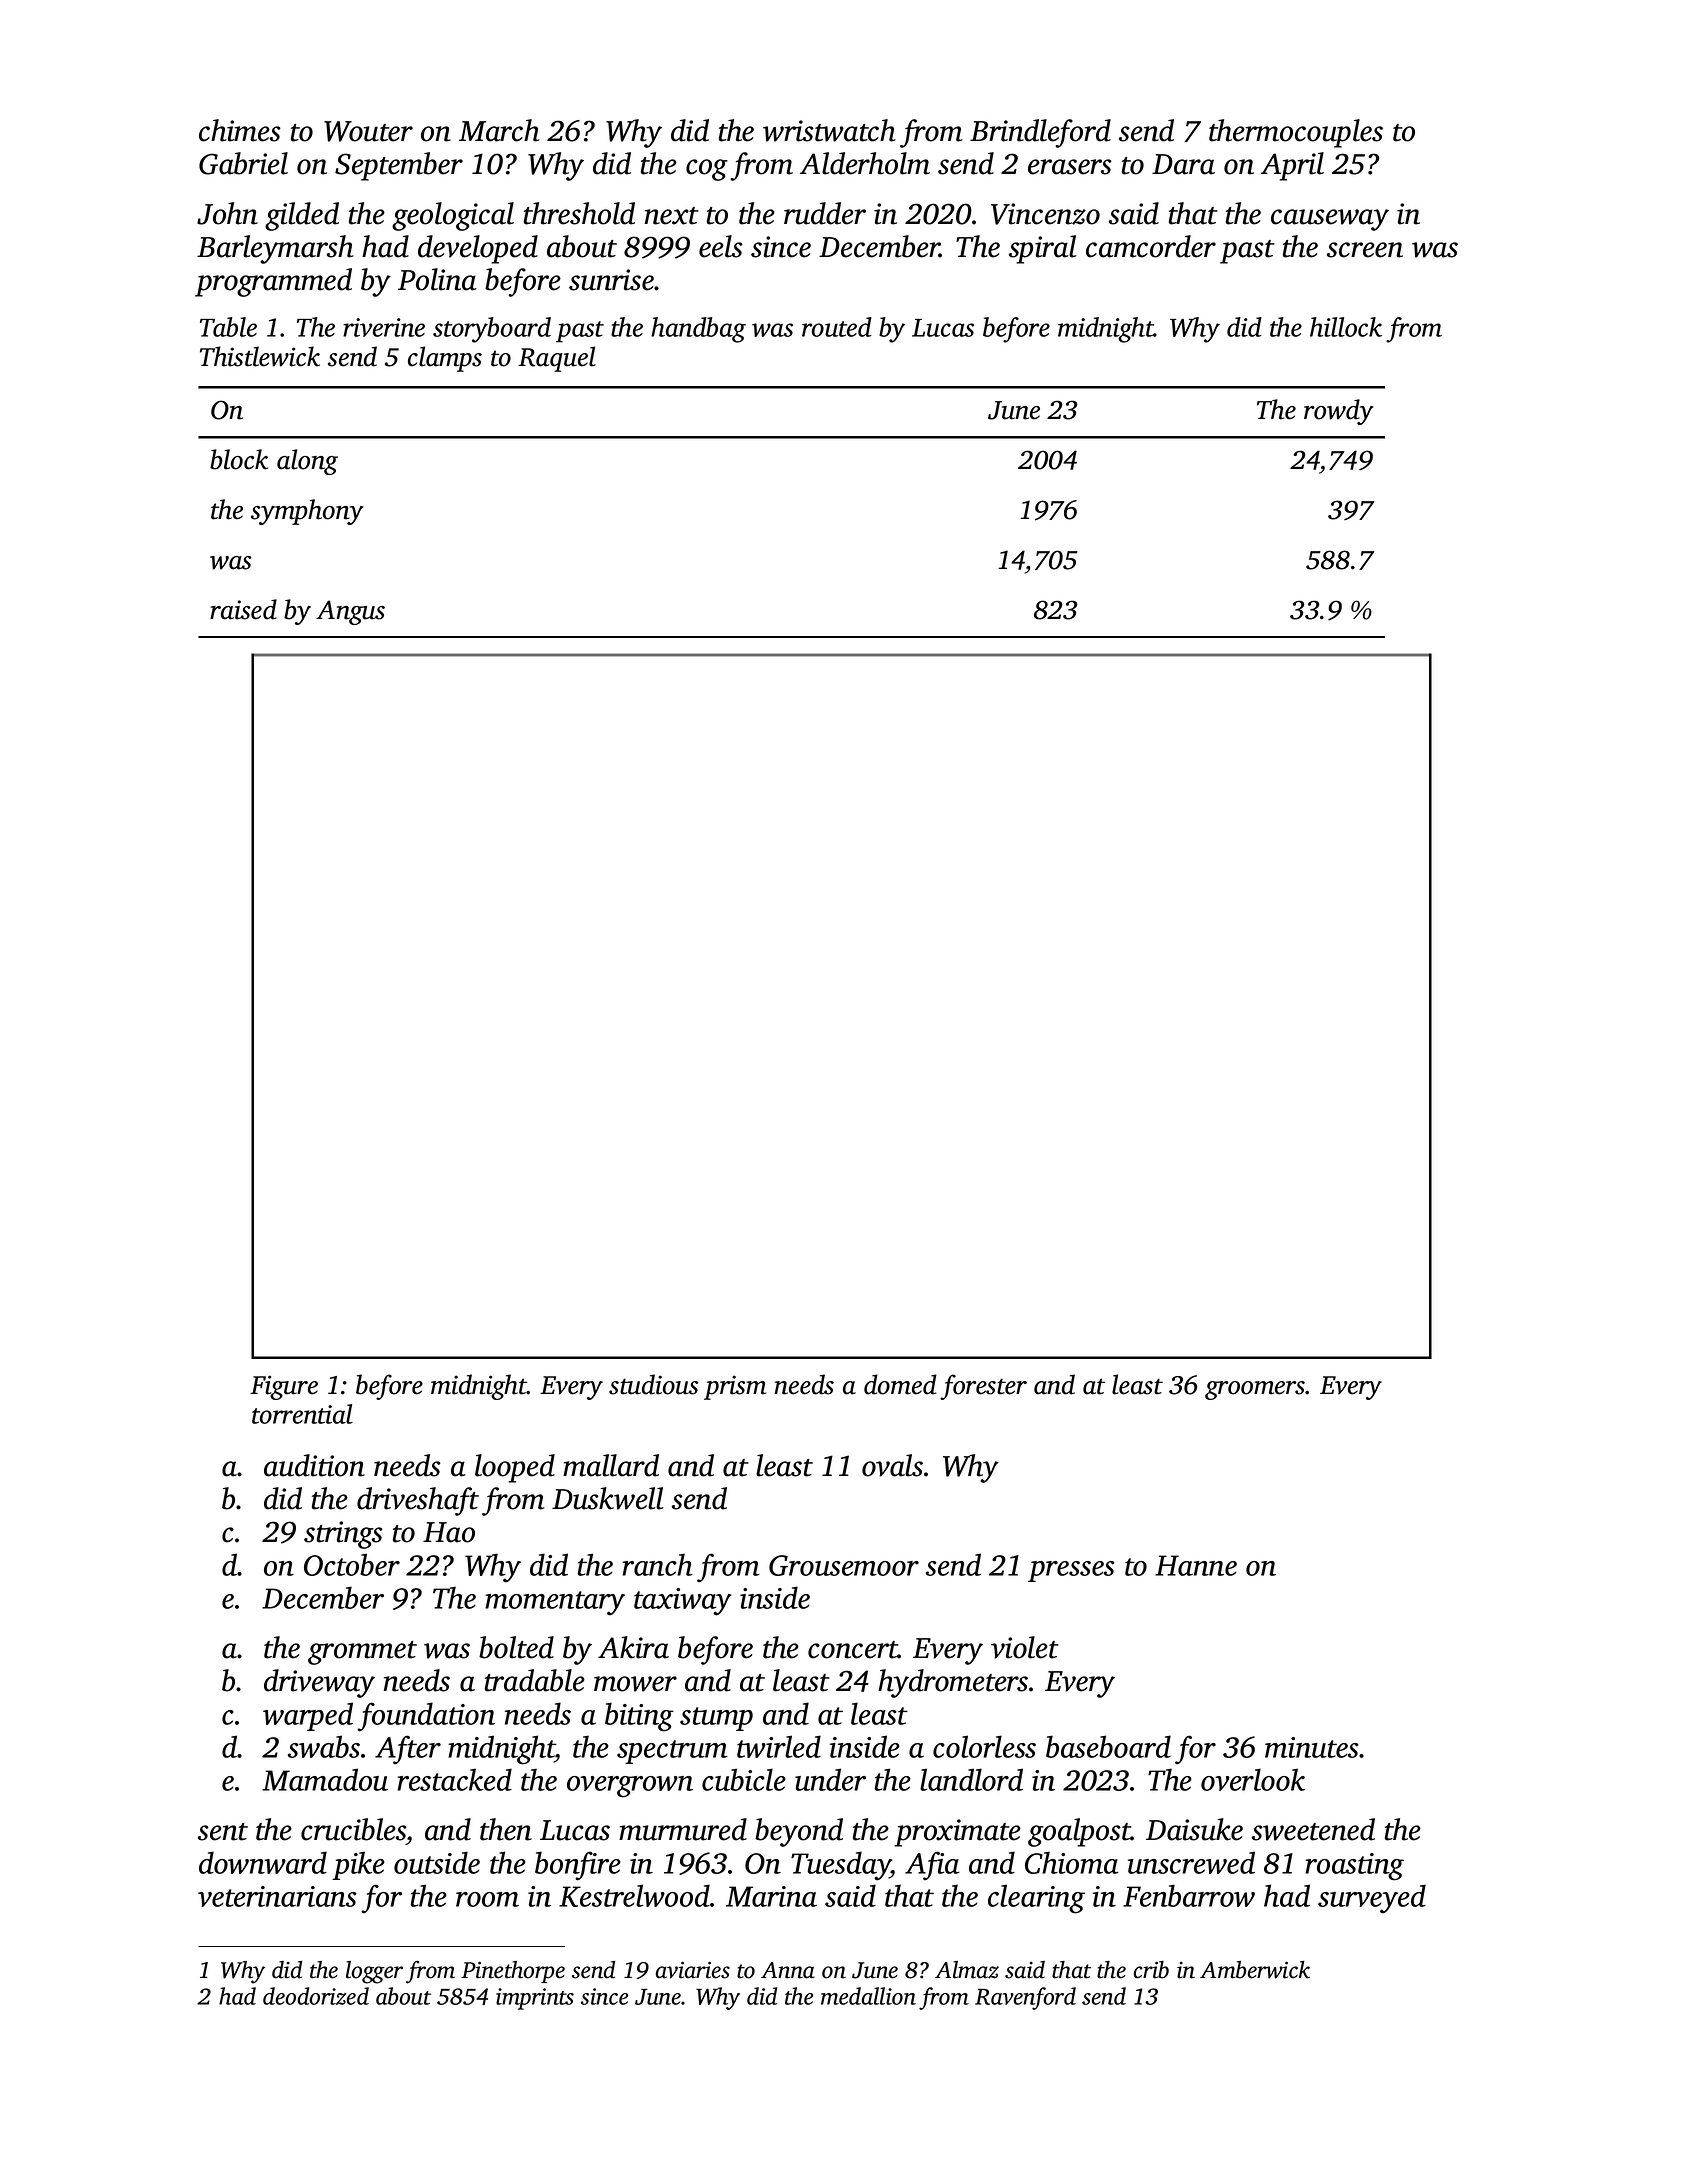 The image size is (1683, 2178). Describe the element at coordinates (1346, 327) in the document. I see `hillock` at that location.
